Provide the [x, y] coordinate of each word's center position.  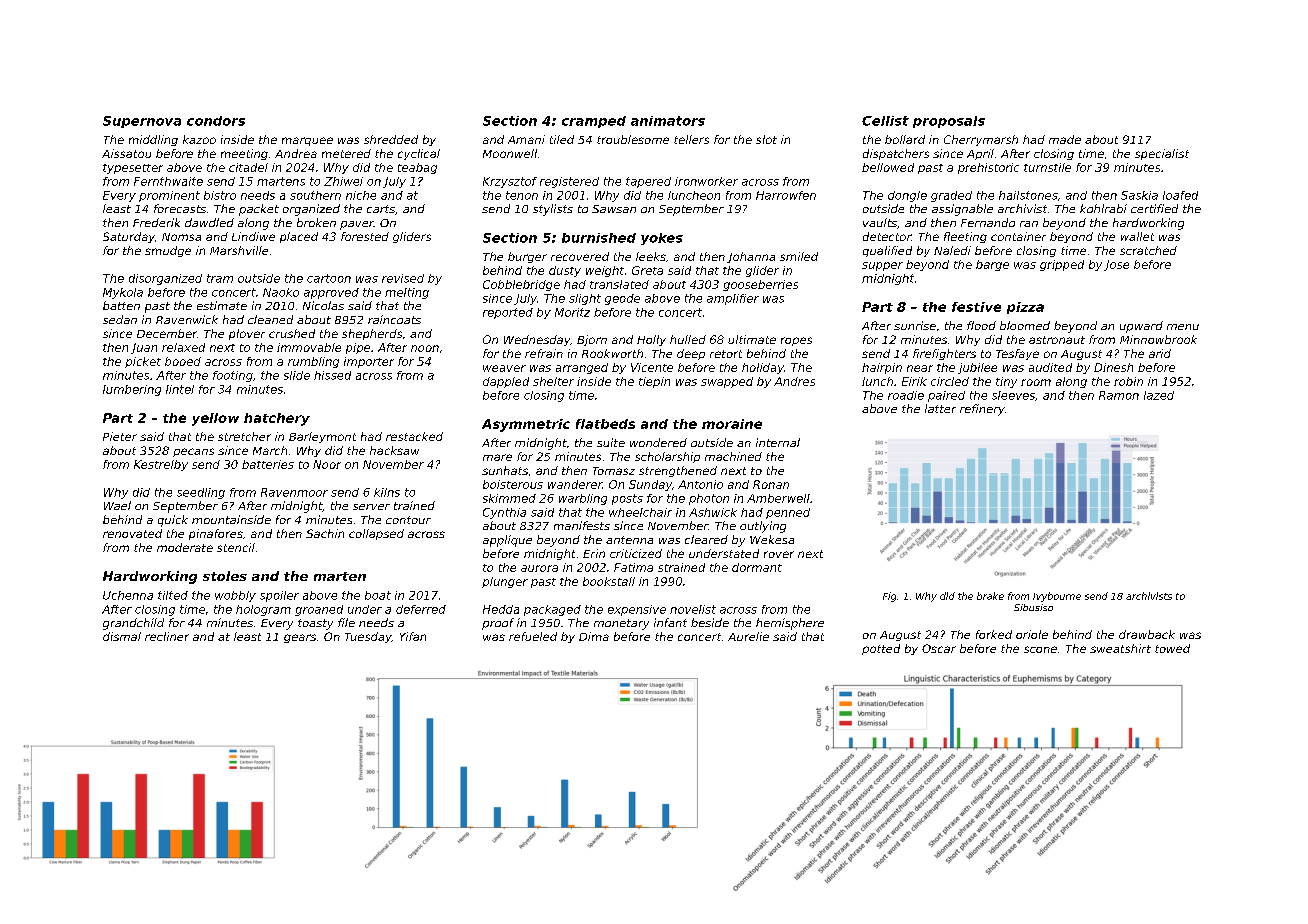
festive [976, 307]
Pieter [120, 436]
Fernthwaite [168, 181]
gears [300, 638]
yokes [662, 239]
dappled [506, 382]
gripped [1062, 265]
